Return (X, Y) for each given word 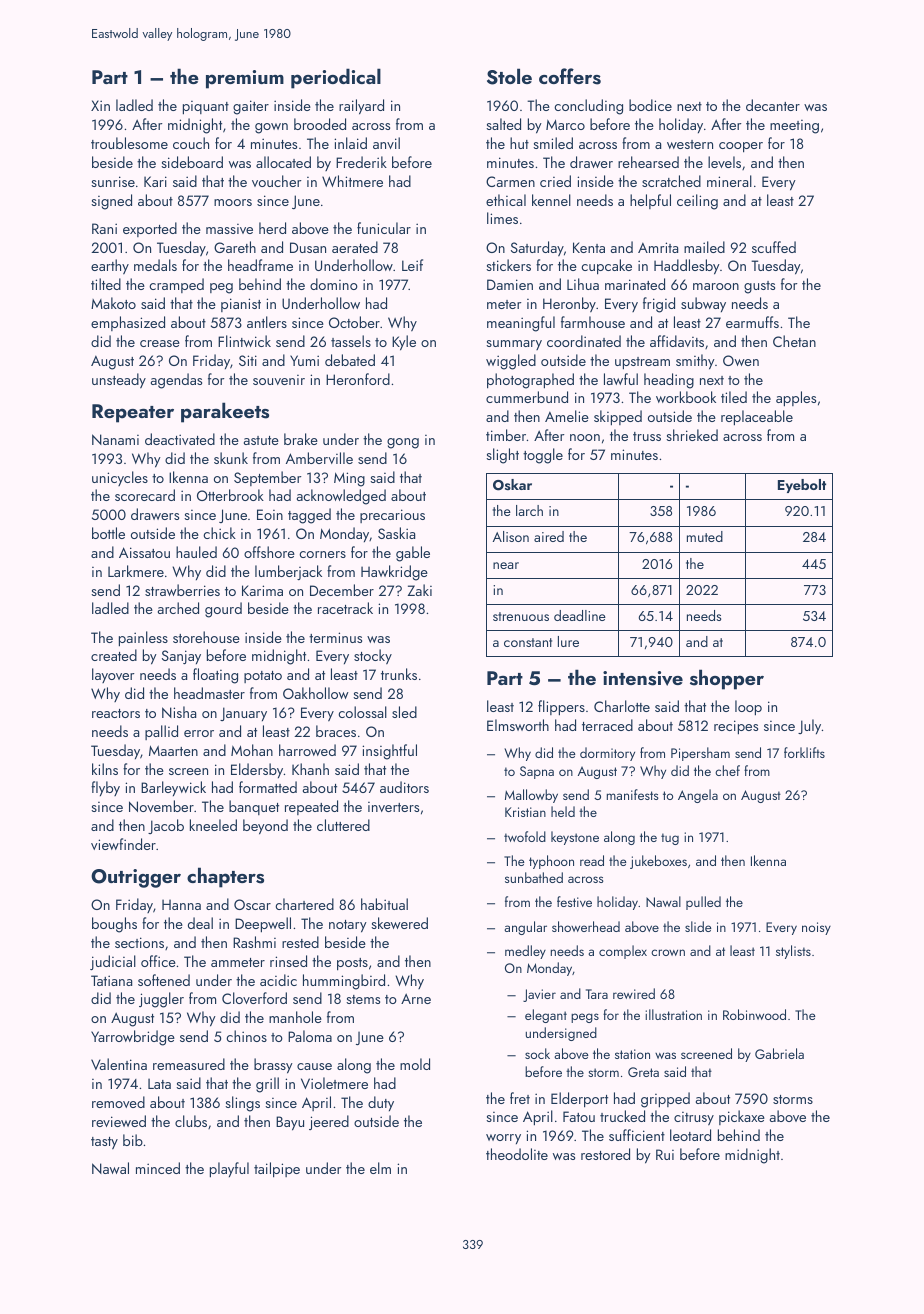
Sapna (537, 772)
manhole (295, 1017)
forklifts (804, 752)
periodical (336, 78)
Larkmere (136, 571)
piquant (206, 108)
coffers (570, 76)
